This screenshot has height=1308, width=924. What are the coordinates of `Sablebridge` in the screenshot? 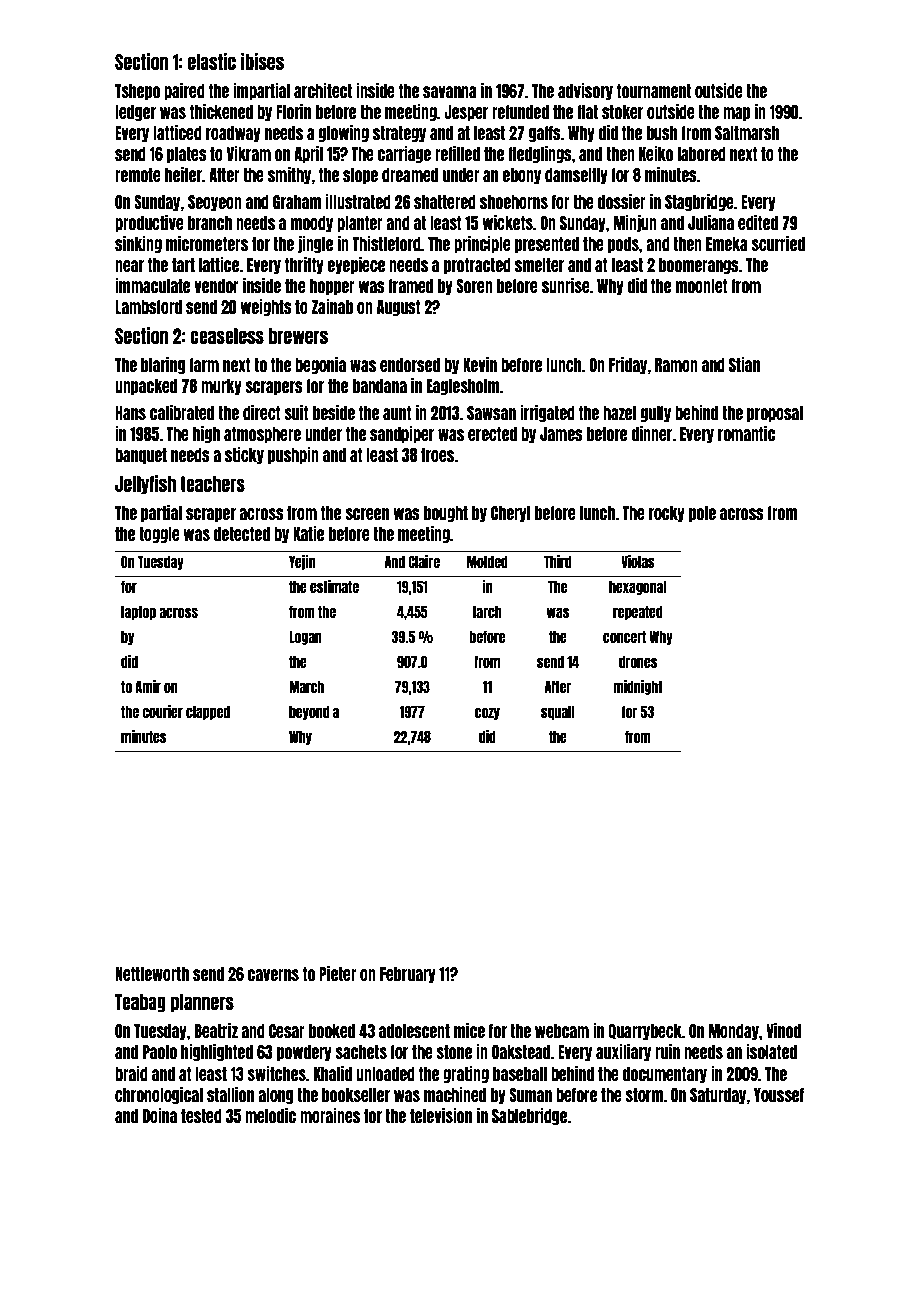 It's located at (529, 1116).
